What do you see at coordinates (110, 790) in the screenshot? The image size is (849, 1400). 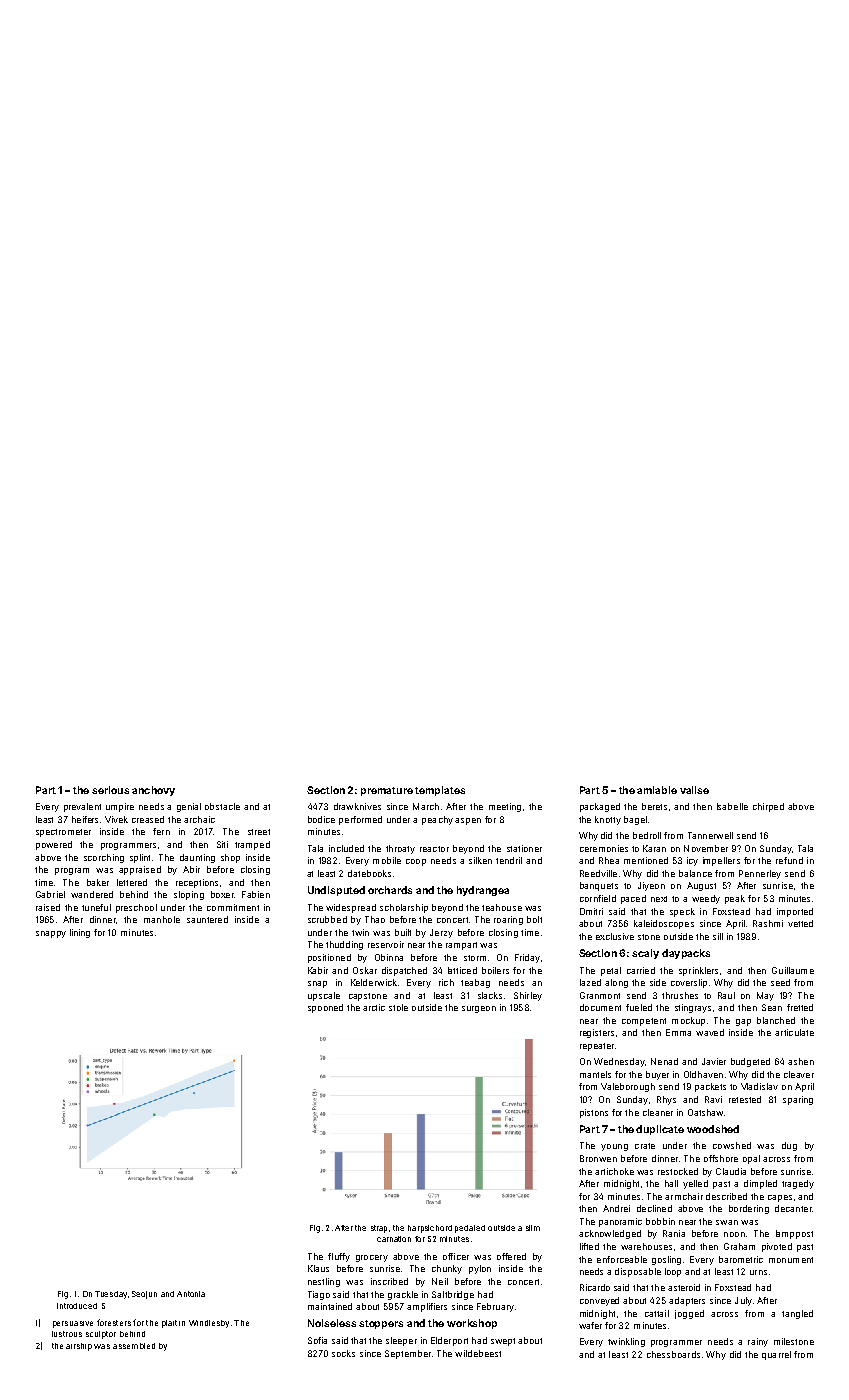 I see `serious` at bounding box center [110, 790].
